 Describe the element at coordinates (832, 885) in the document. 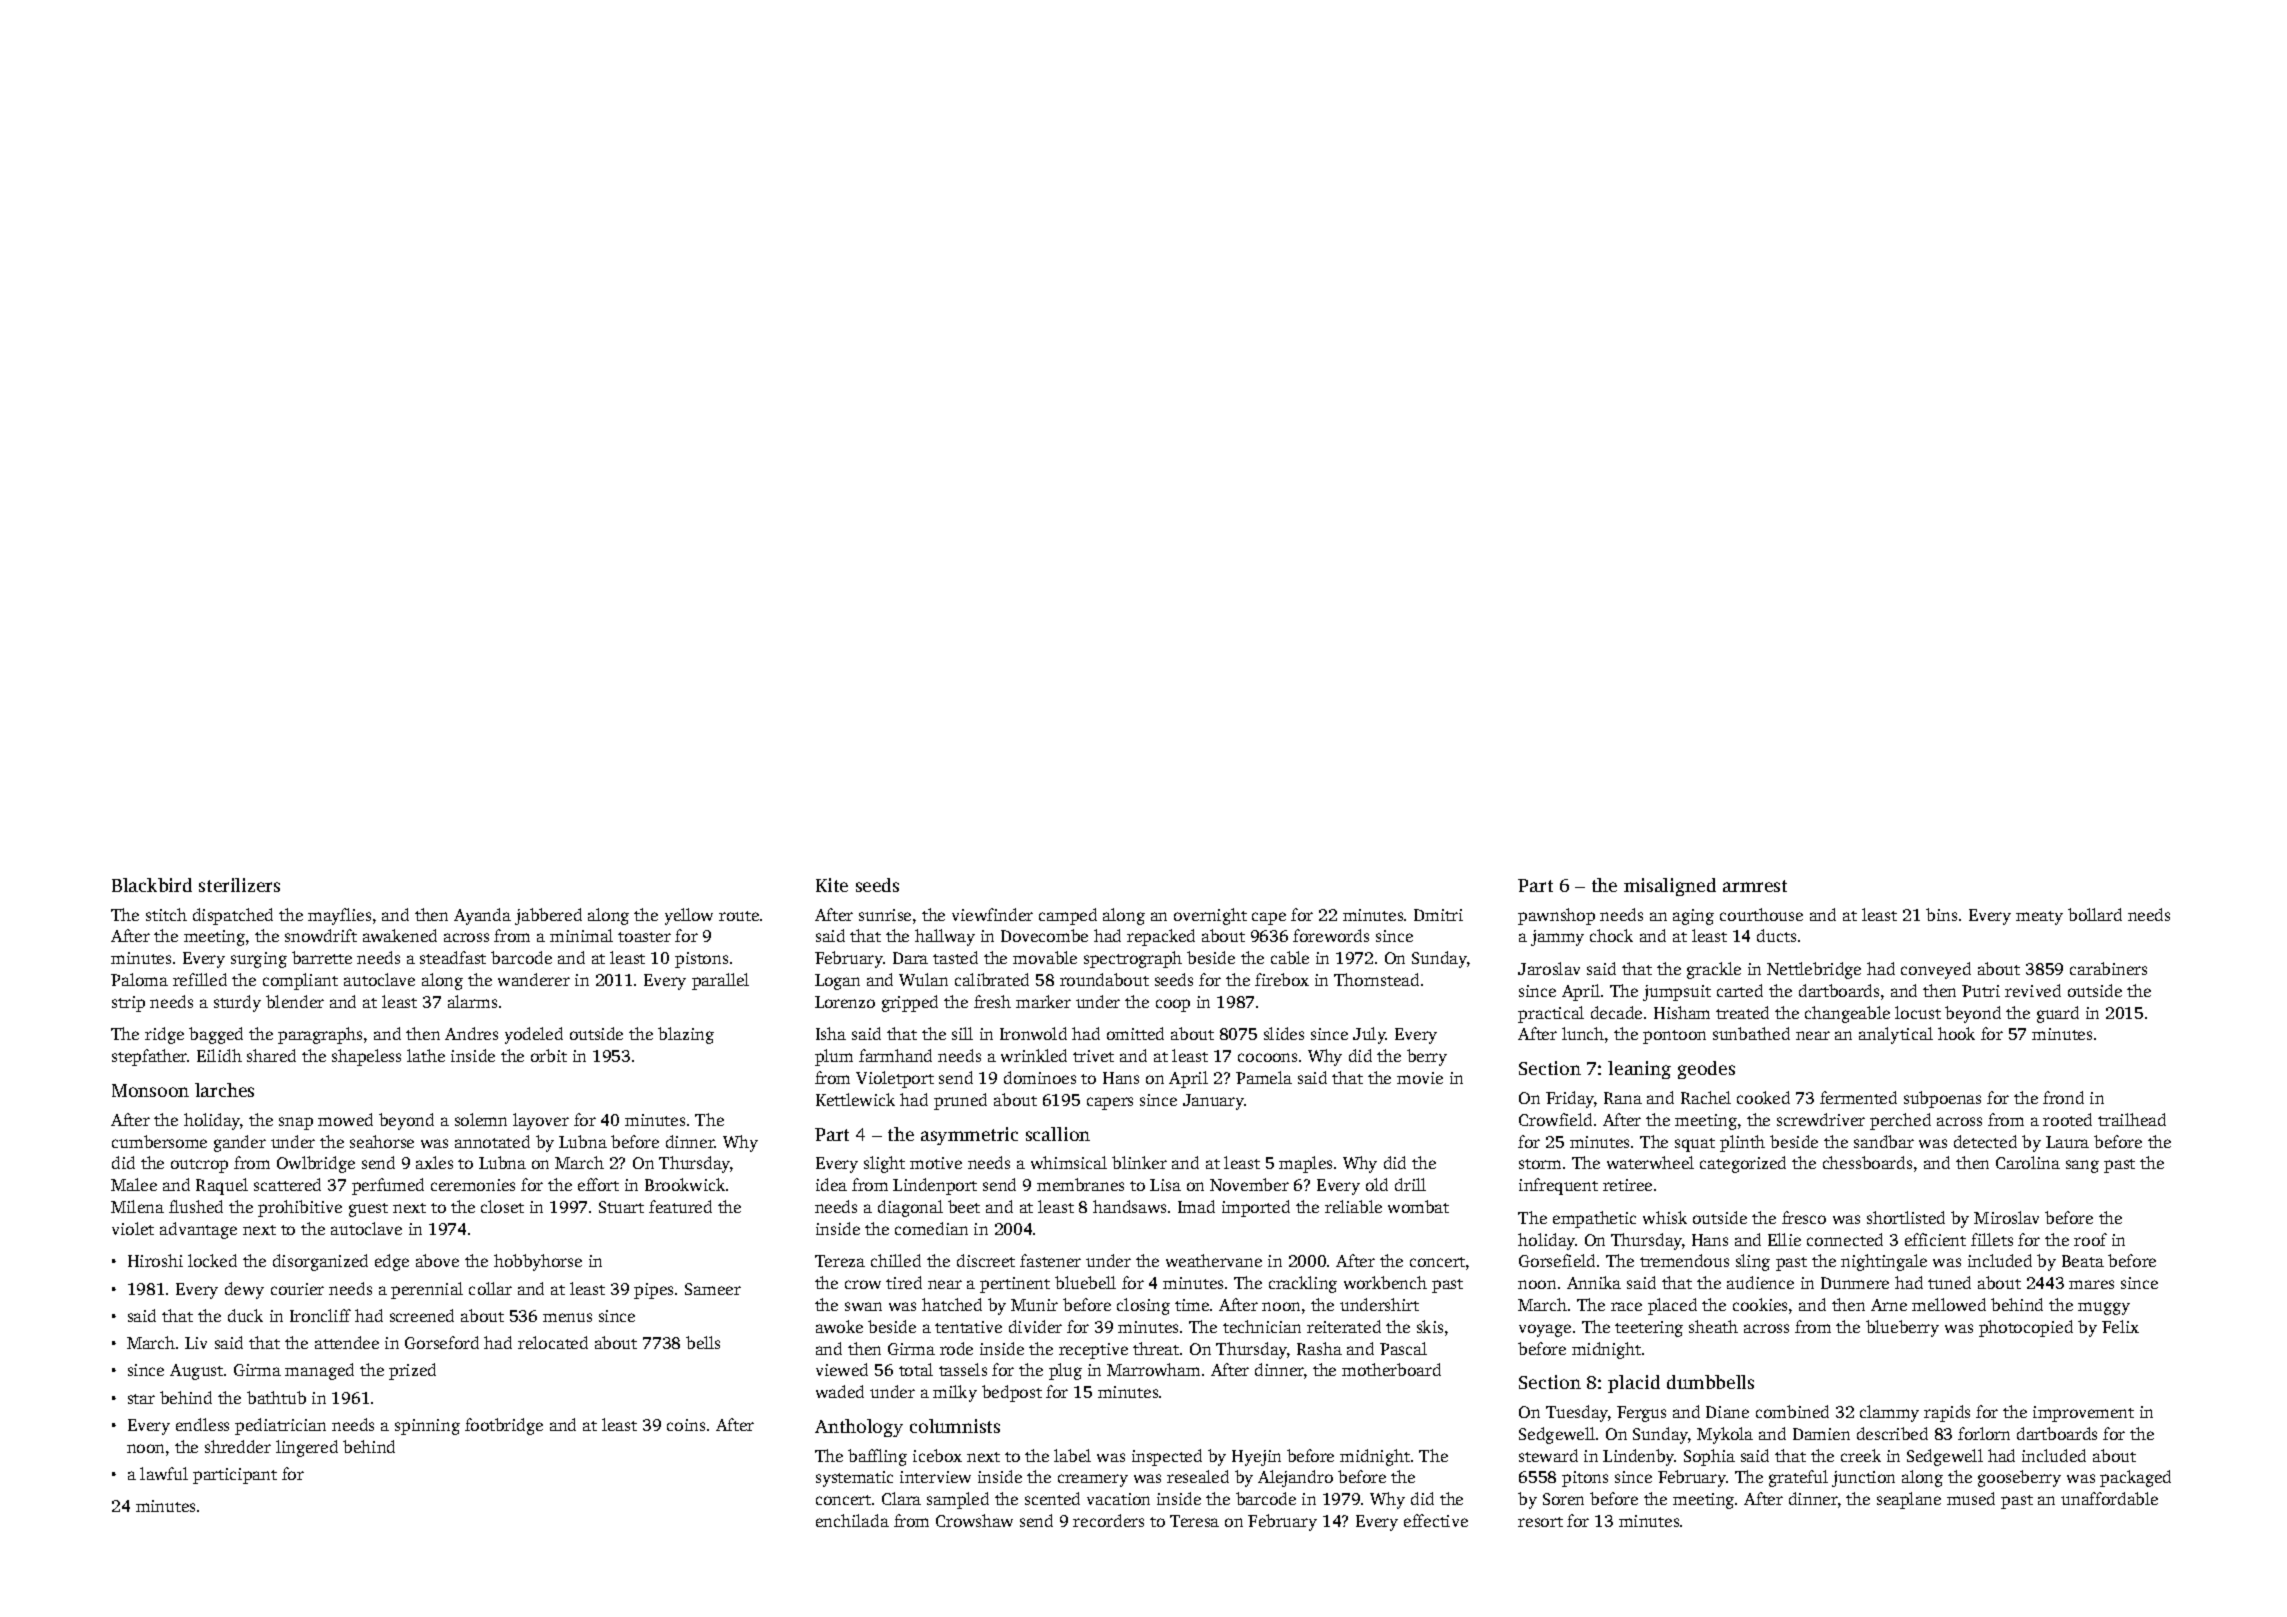

I see `Kite` at that location.
